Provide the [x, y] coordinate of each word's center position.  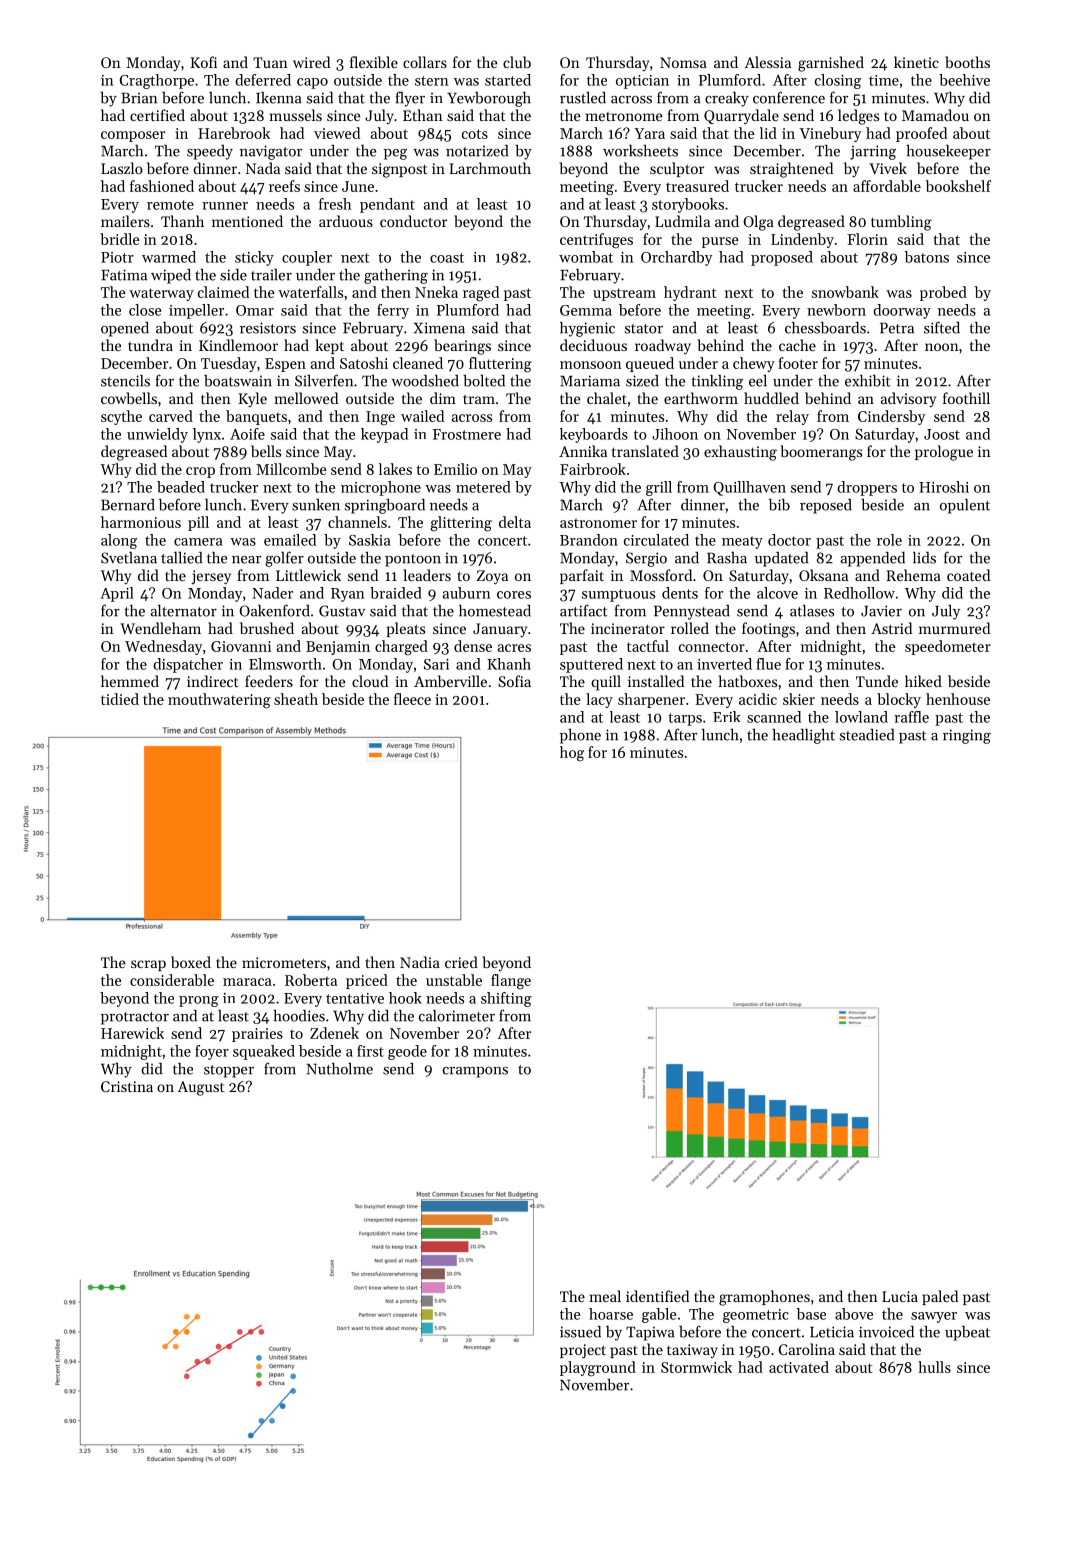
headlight [803, 736]
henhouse [958, 699]
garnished [831, 64]
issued [580, 1332]
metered [483, 487]
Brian [139, 98]
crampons [475, 1072]
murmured [954, 628]
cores [514, 595]
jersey [211, 577]
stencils [125, 381]
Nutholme [340, 1069]
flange [511, 982]
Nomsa [683, 62]
